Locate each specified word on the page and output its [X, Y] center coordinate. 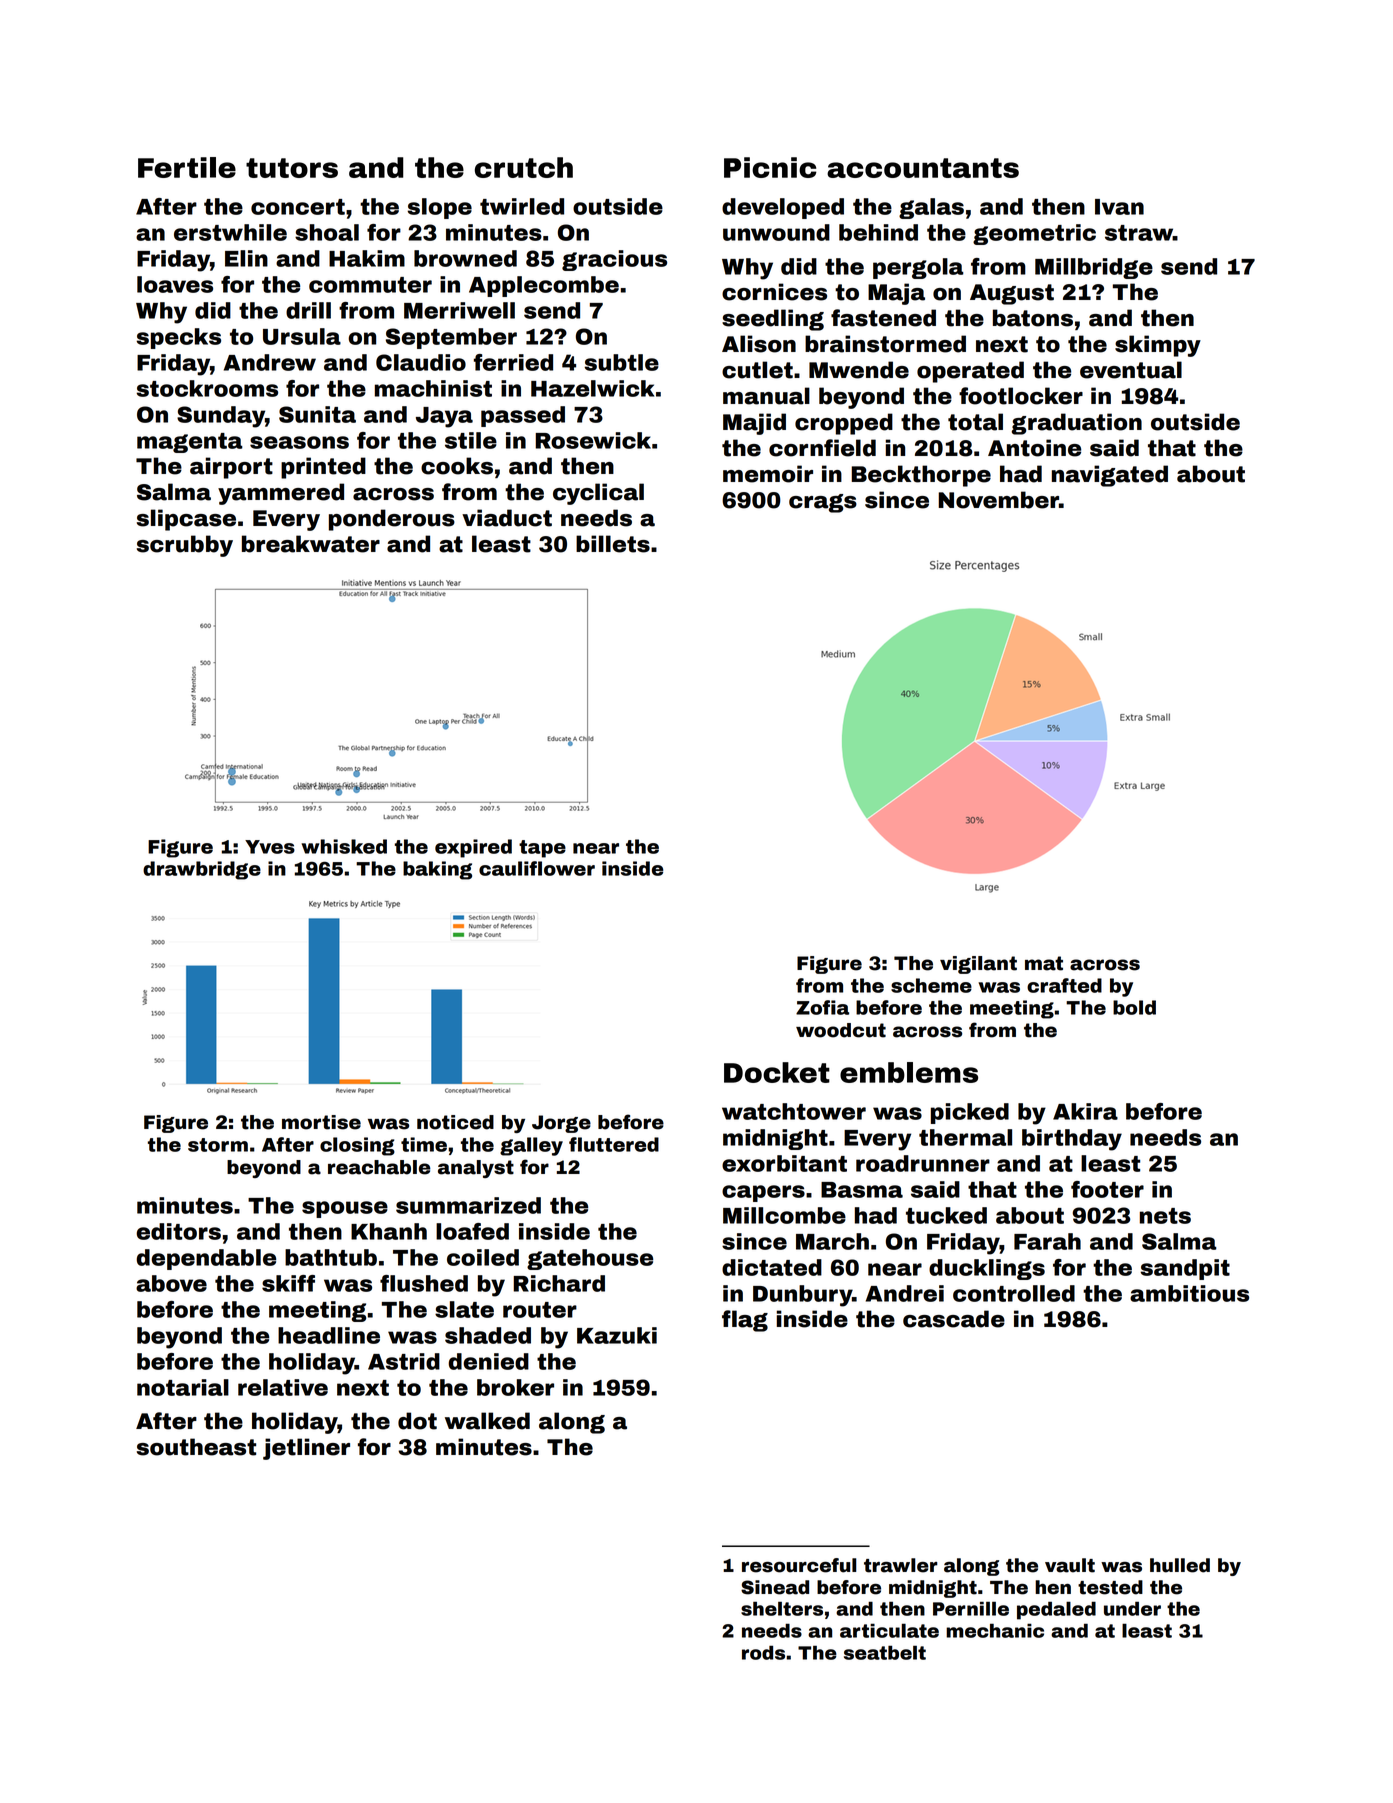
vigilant [978, 965]
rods [763, 1652]
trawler [901, 1565]
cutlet [757, 370]
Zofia [822, 1007]
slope [440, 208]
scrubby [185, 546]
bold [1134, 1007]
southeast [196, 1447]
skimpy [1158, 346]
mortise [321, 1122]
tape [542, 849]
